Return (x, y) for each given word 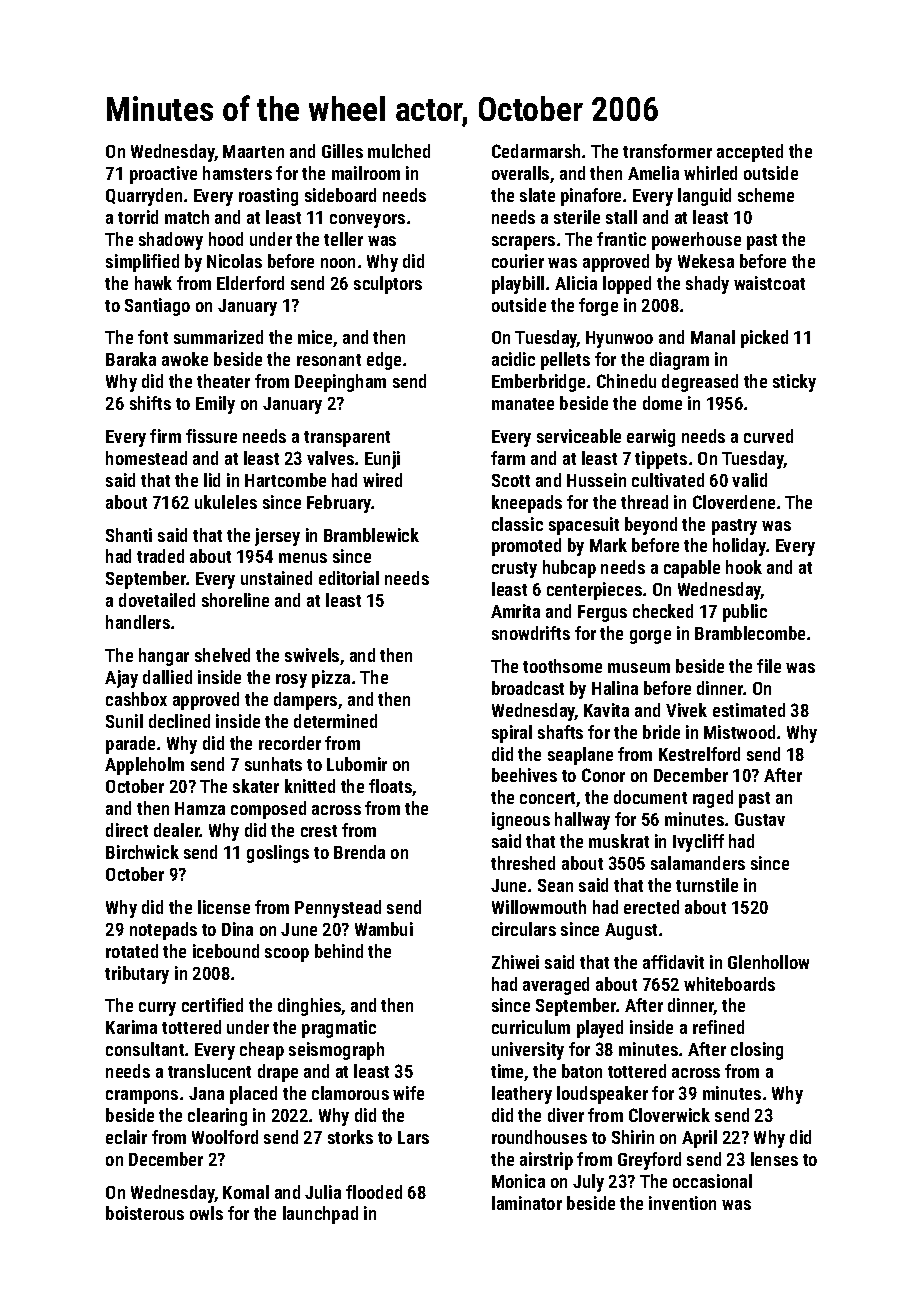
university (528, 1051)
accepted (750, 153)
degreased (700, 383)
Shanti (129, 535)
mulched (399, 151)
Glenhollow (768, 962)
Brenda (359, 852)
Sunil (124, 721)
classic (517, 524)
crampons (142, 1097)
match (187, 217)
